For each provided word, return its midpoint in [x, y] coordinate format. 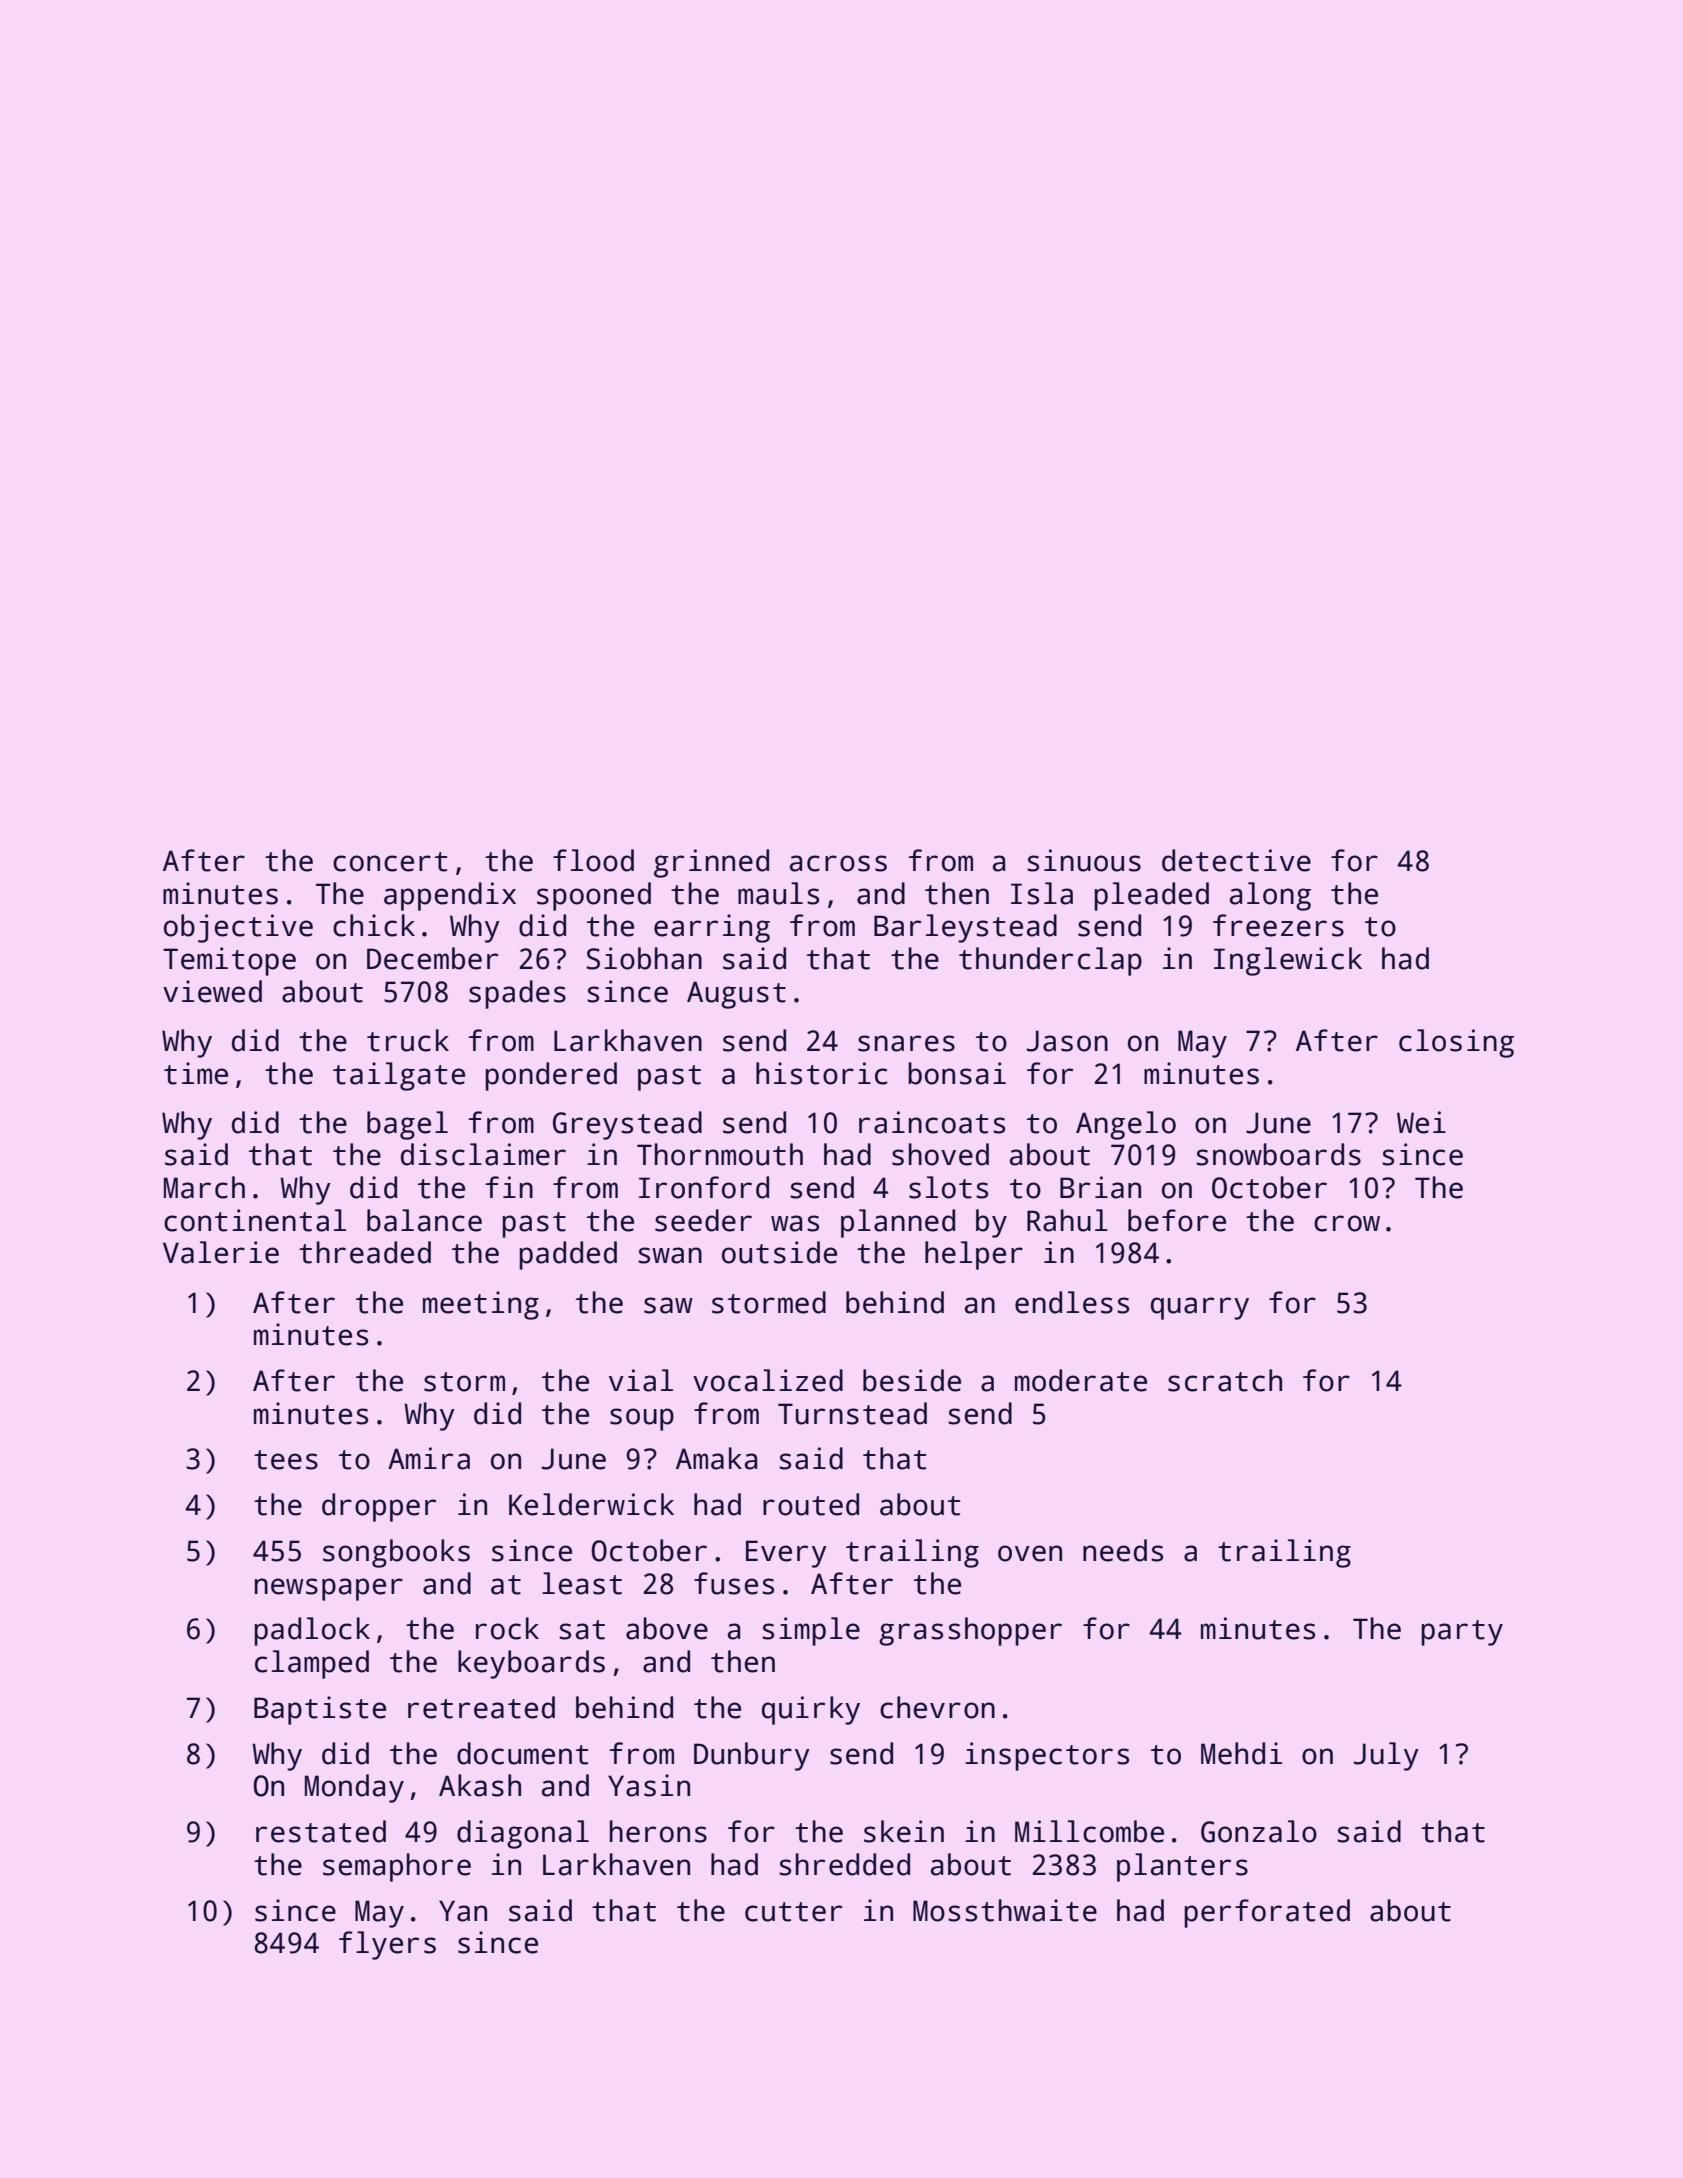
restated [321, 1831]
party [1462, 1633]
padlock [312, 1631]
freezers [1278, 925]
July [1386, 1756]
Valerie [221, 1252]
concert [390, 862]
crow [1347, 1223]
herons [658, 1831]
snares [906, 1043]
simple [811, 1631]
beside [912, 1380]
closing [1456, 1043]
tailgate [399, 1076]
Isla [1042, 893]
